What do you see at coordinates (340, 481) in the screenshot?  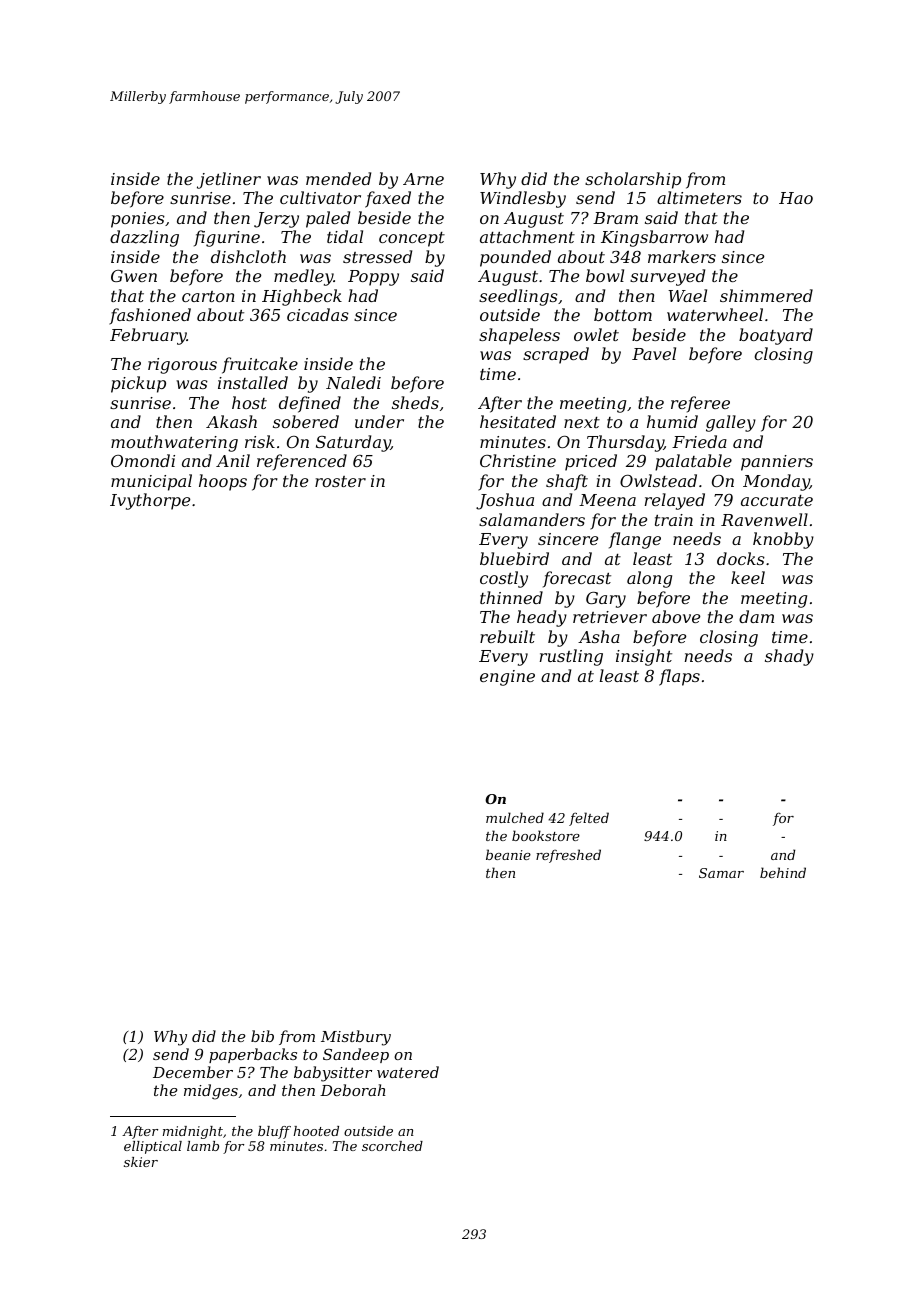 I see `roster` at bounding box center [340, 481].
